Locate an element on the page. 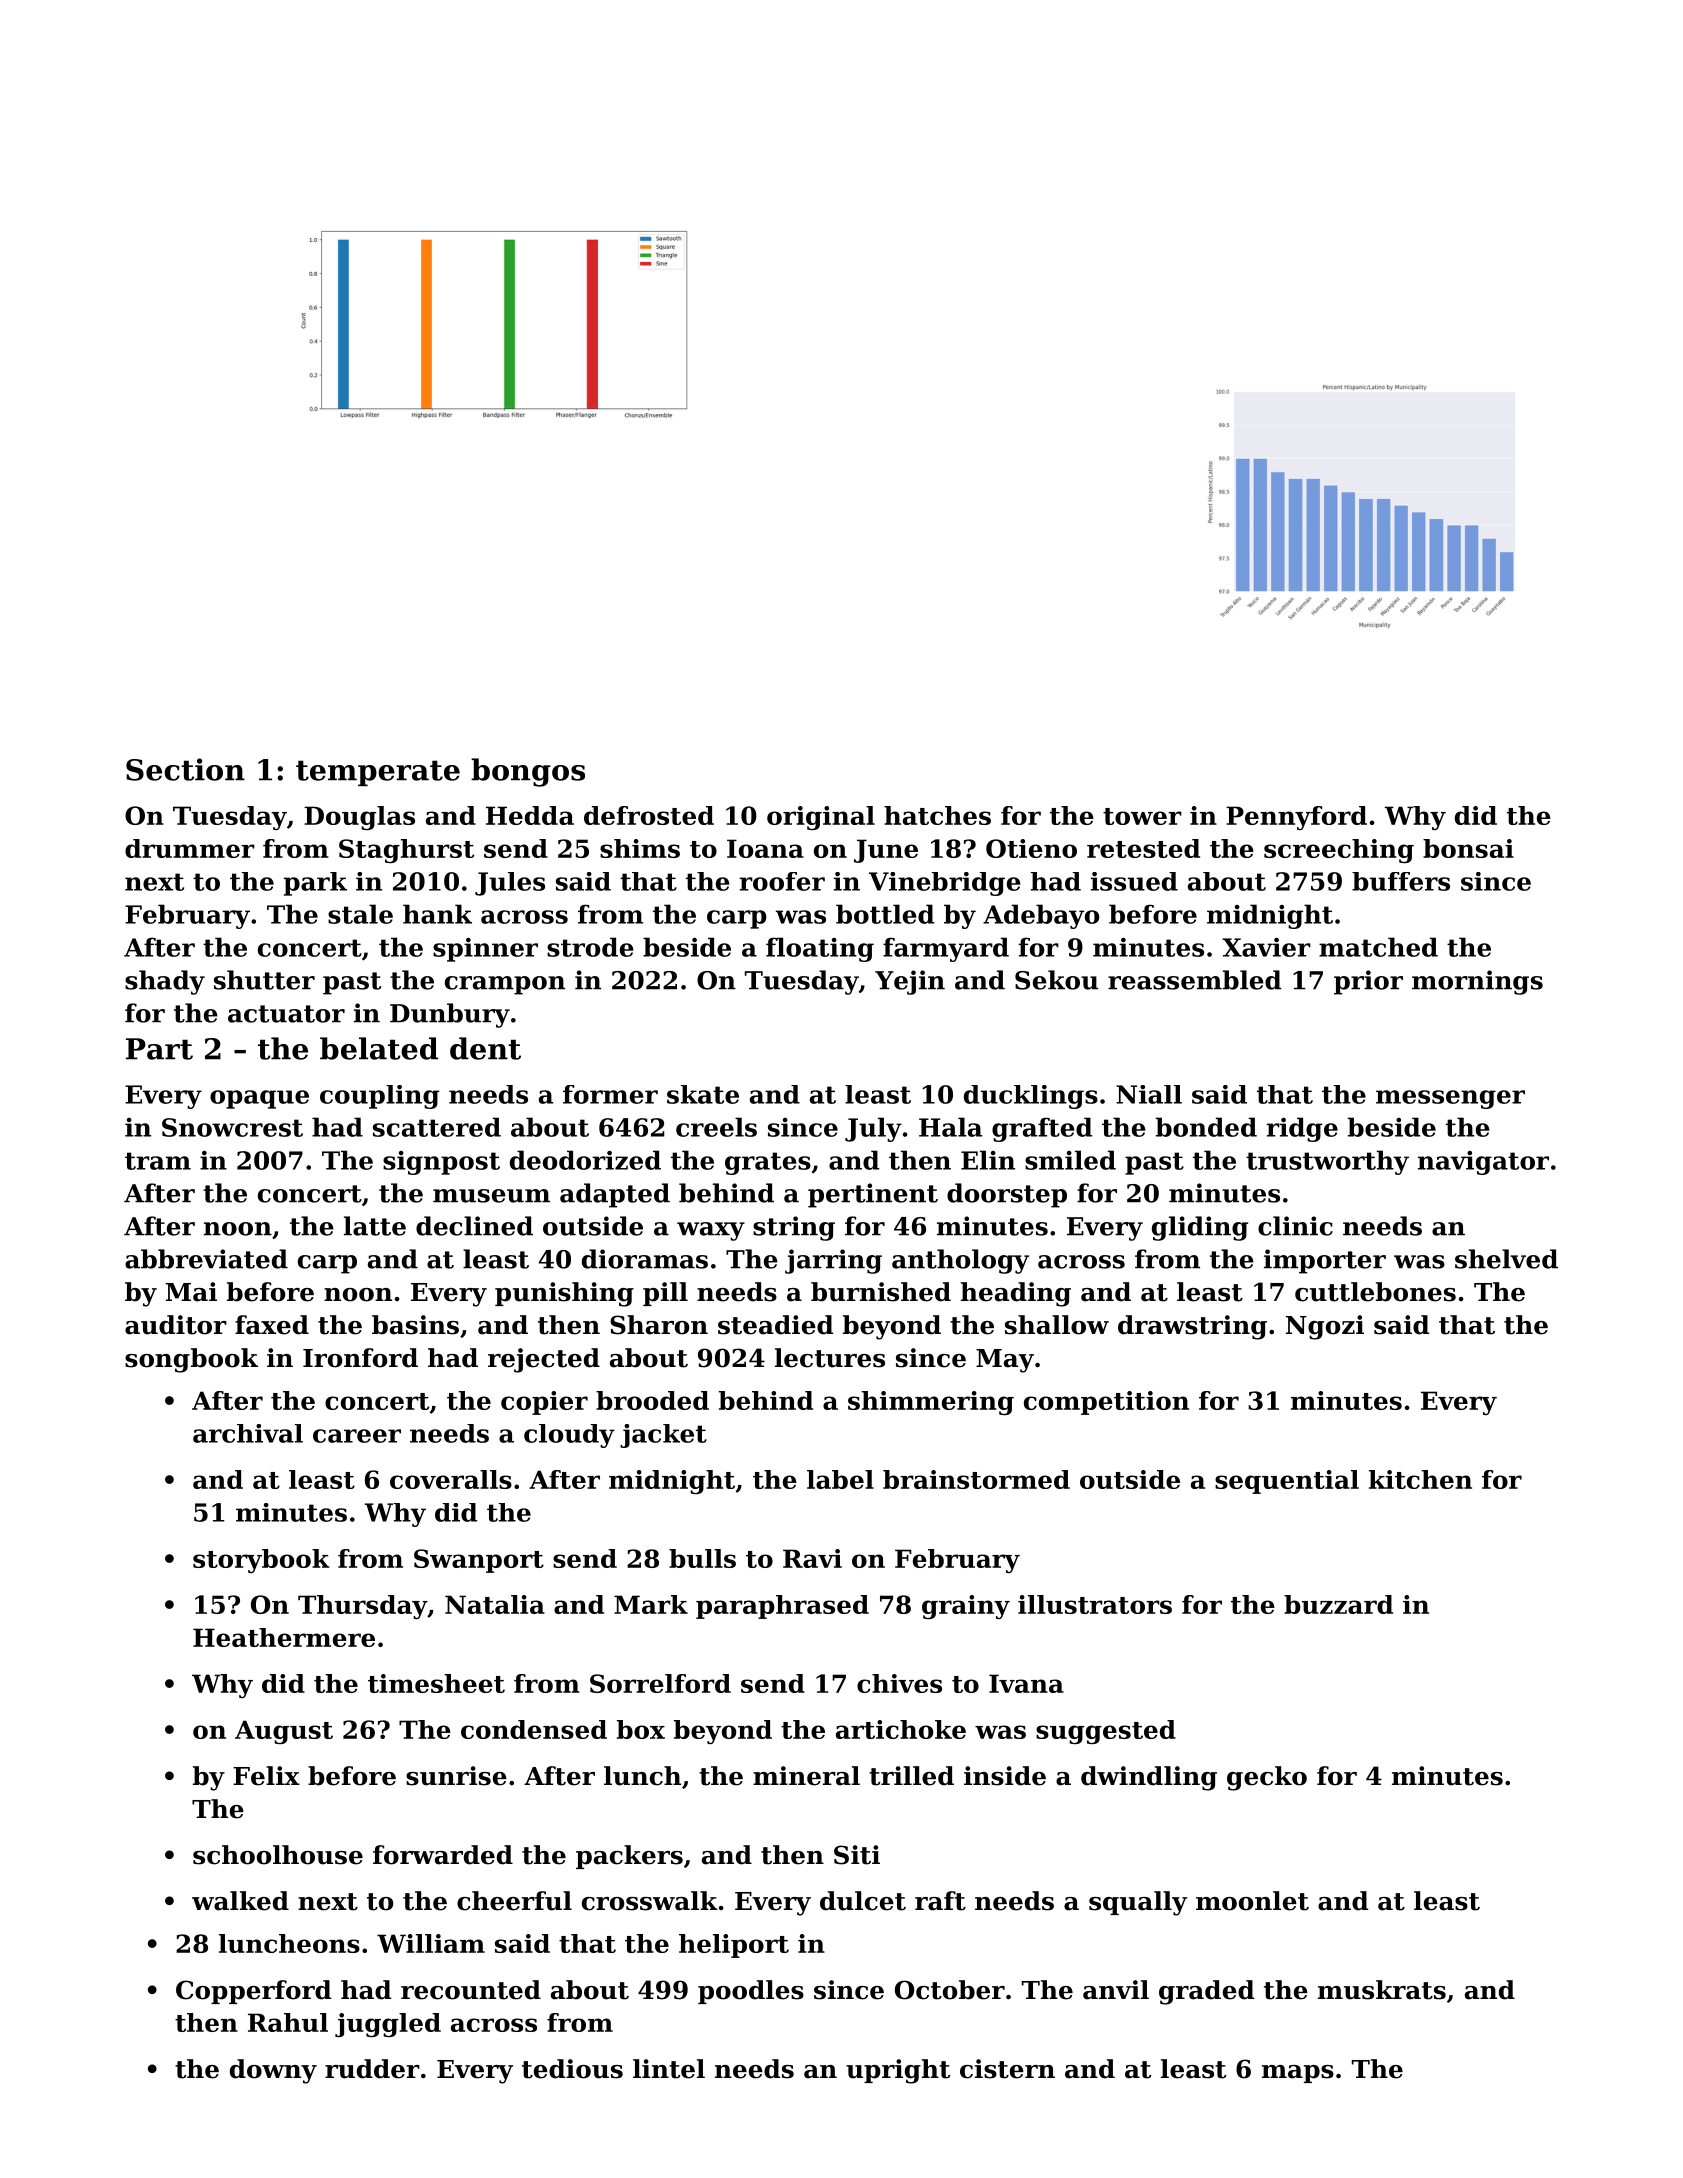 The image size is (1683, 2178). buzzard is located at coordinates (1338, 1604).
